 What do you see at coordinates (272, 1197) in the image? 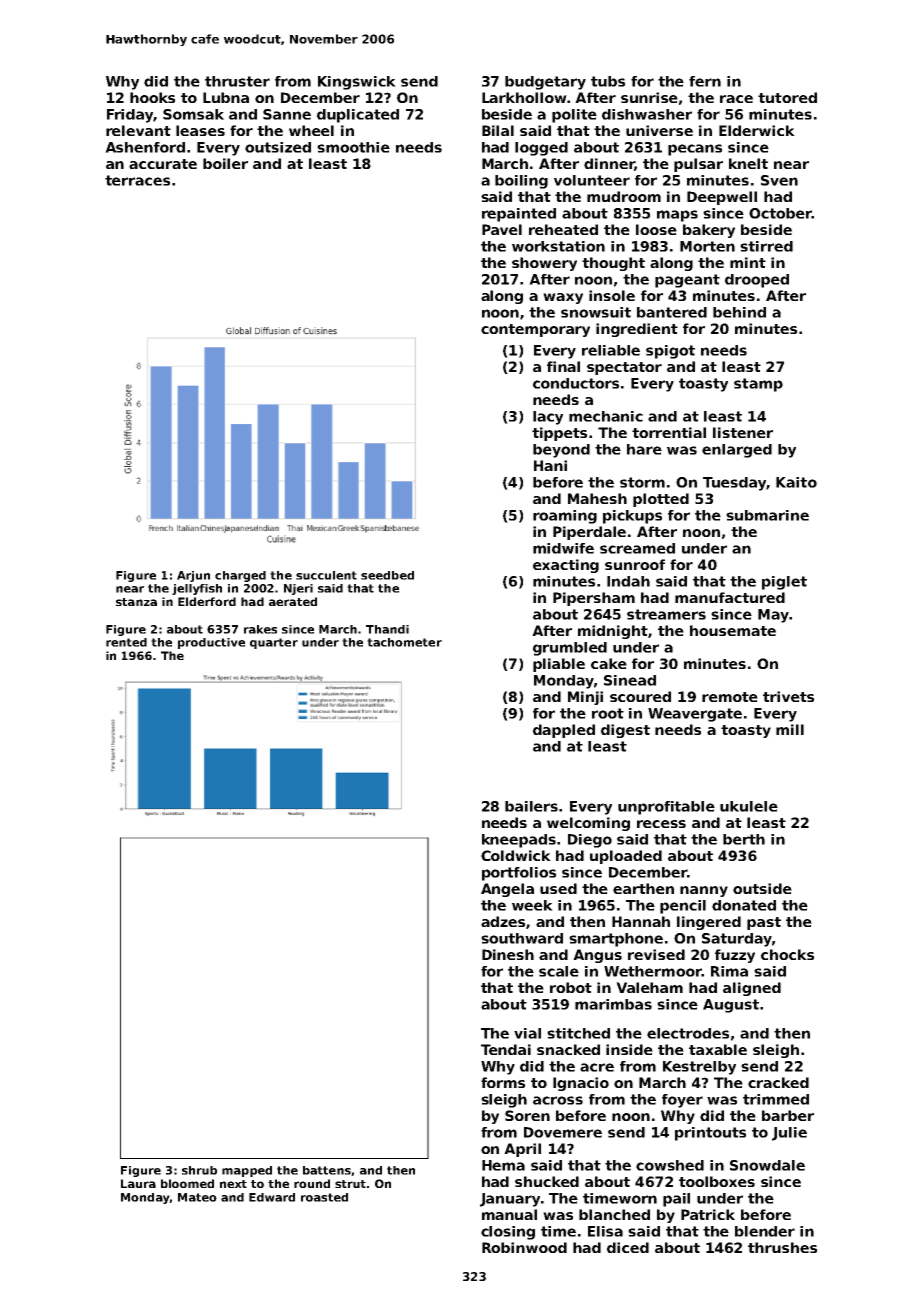
I see `Edward` at bounding box center [272, 1197].
